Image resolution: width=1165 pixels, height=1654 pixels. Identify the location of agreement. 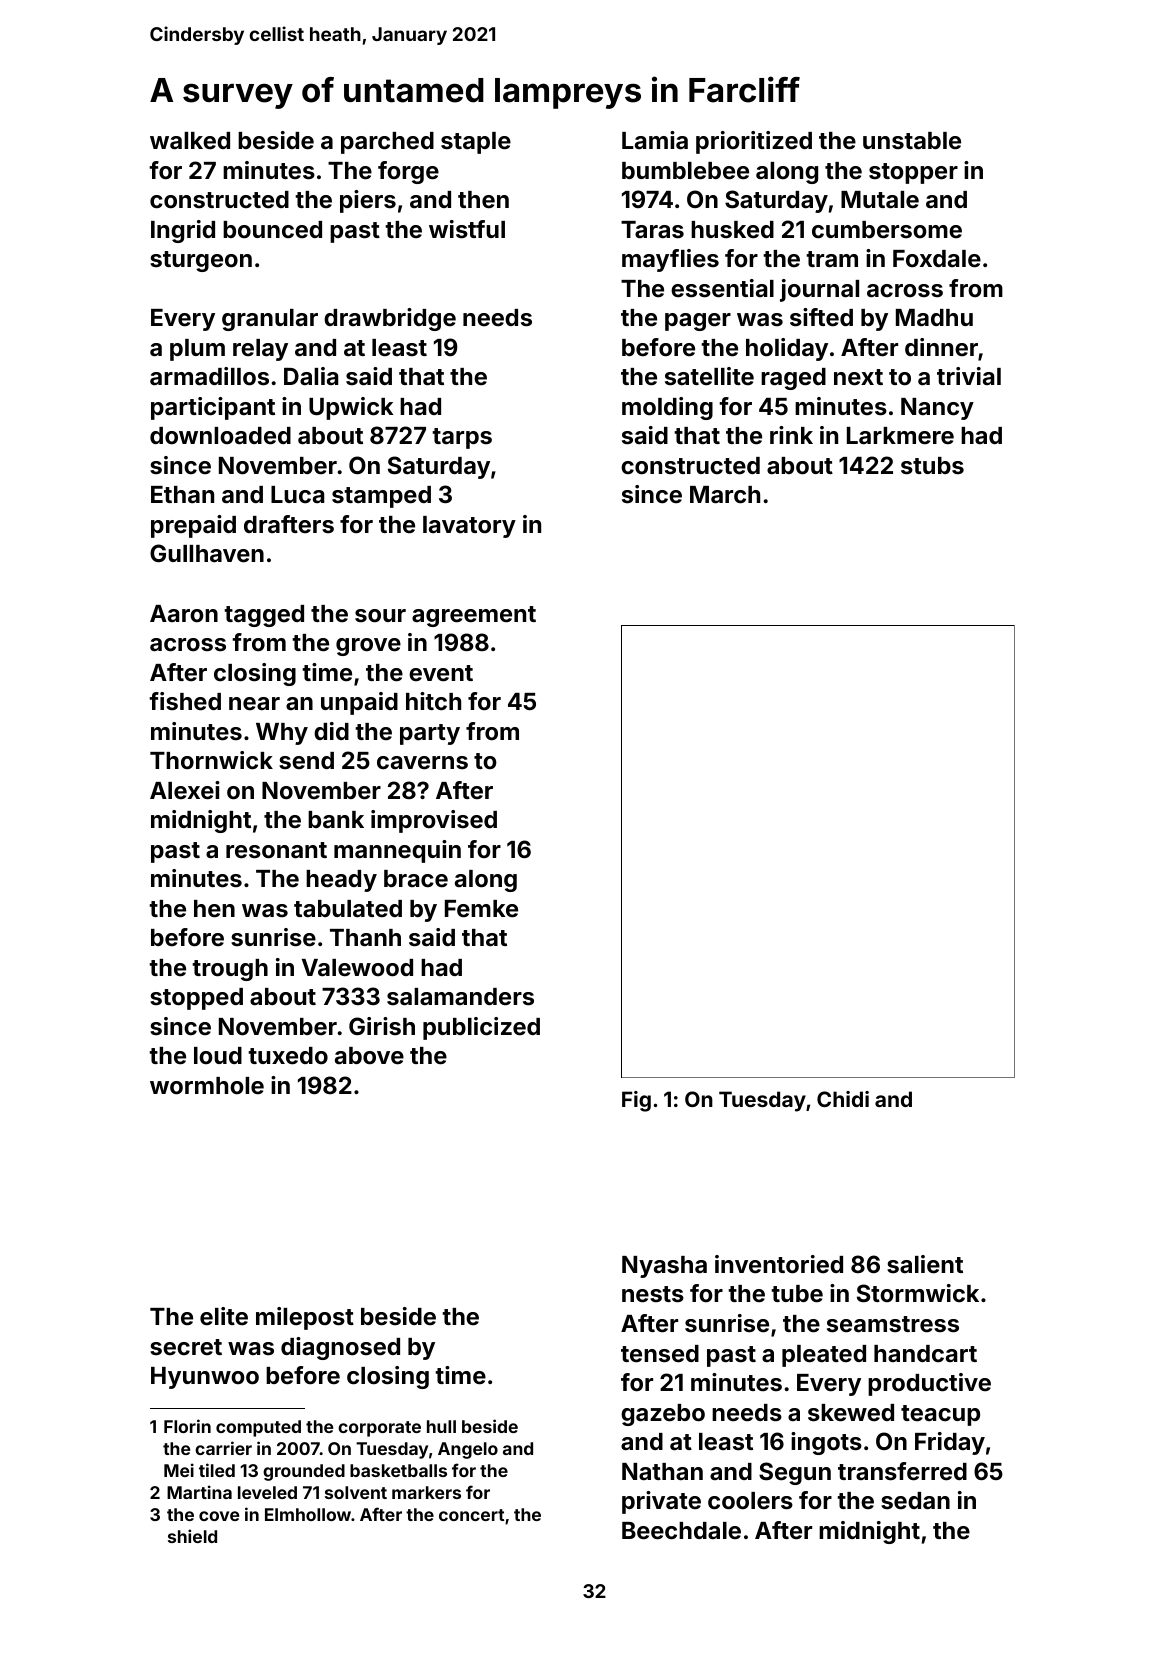
(474, 616).
